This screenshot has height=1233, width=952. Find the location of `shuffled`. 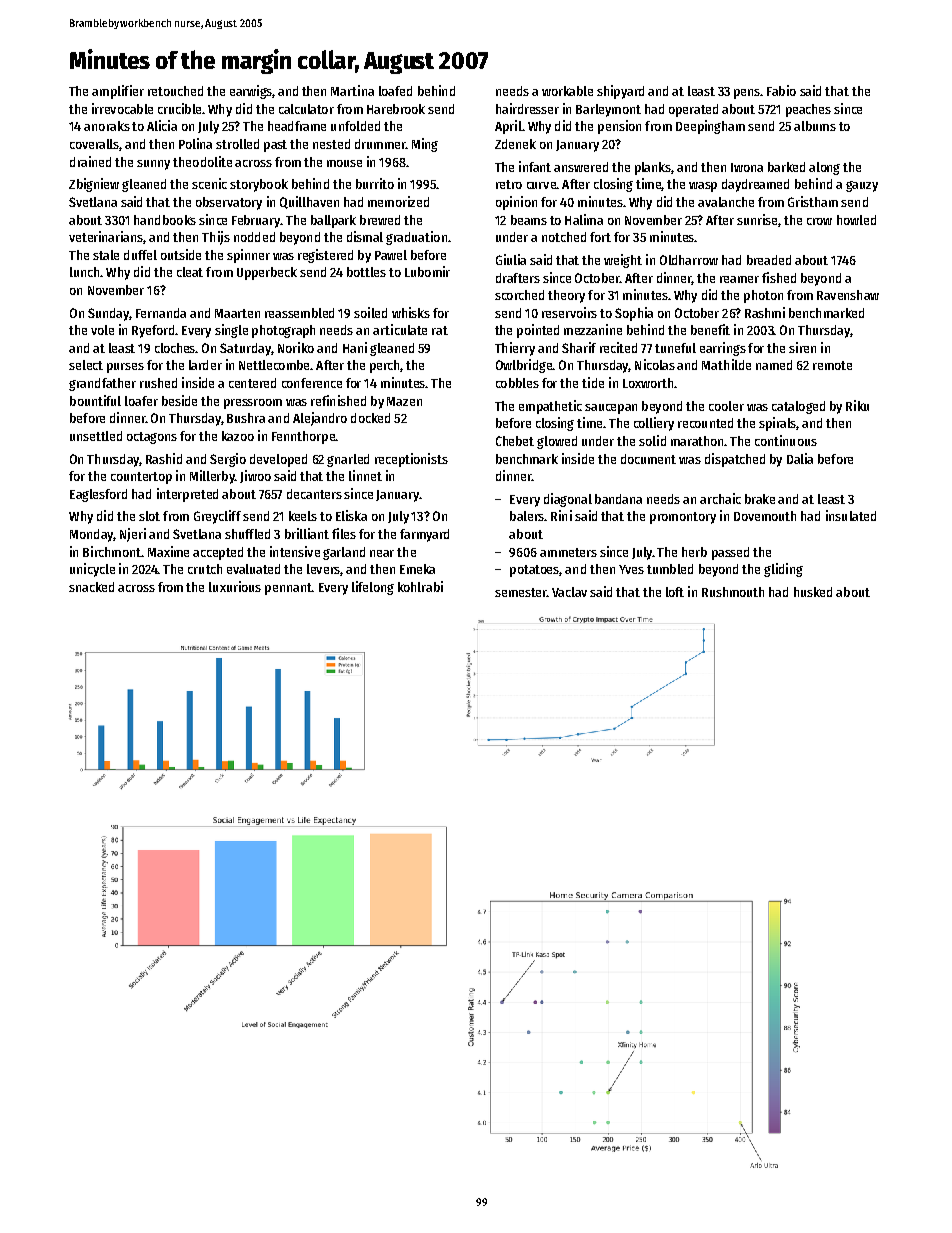

shuffled is located at coordinates (247, 534).
